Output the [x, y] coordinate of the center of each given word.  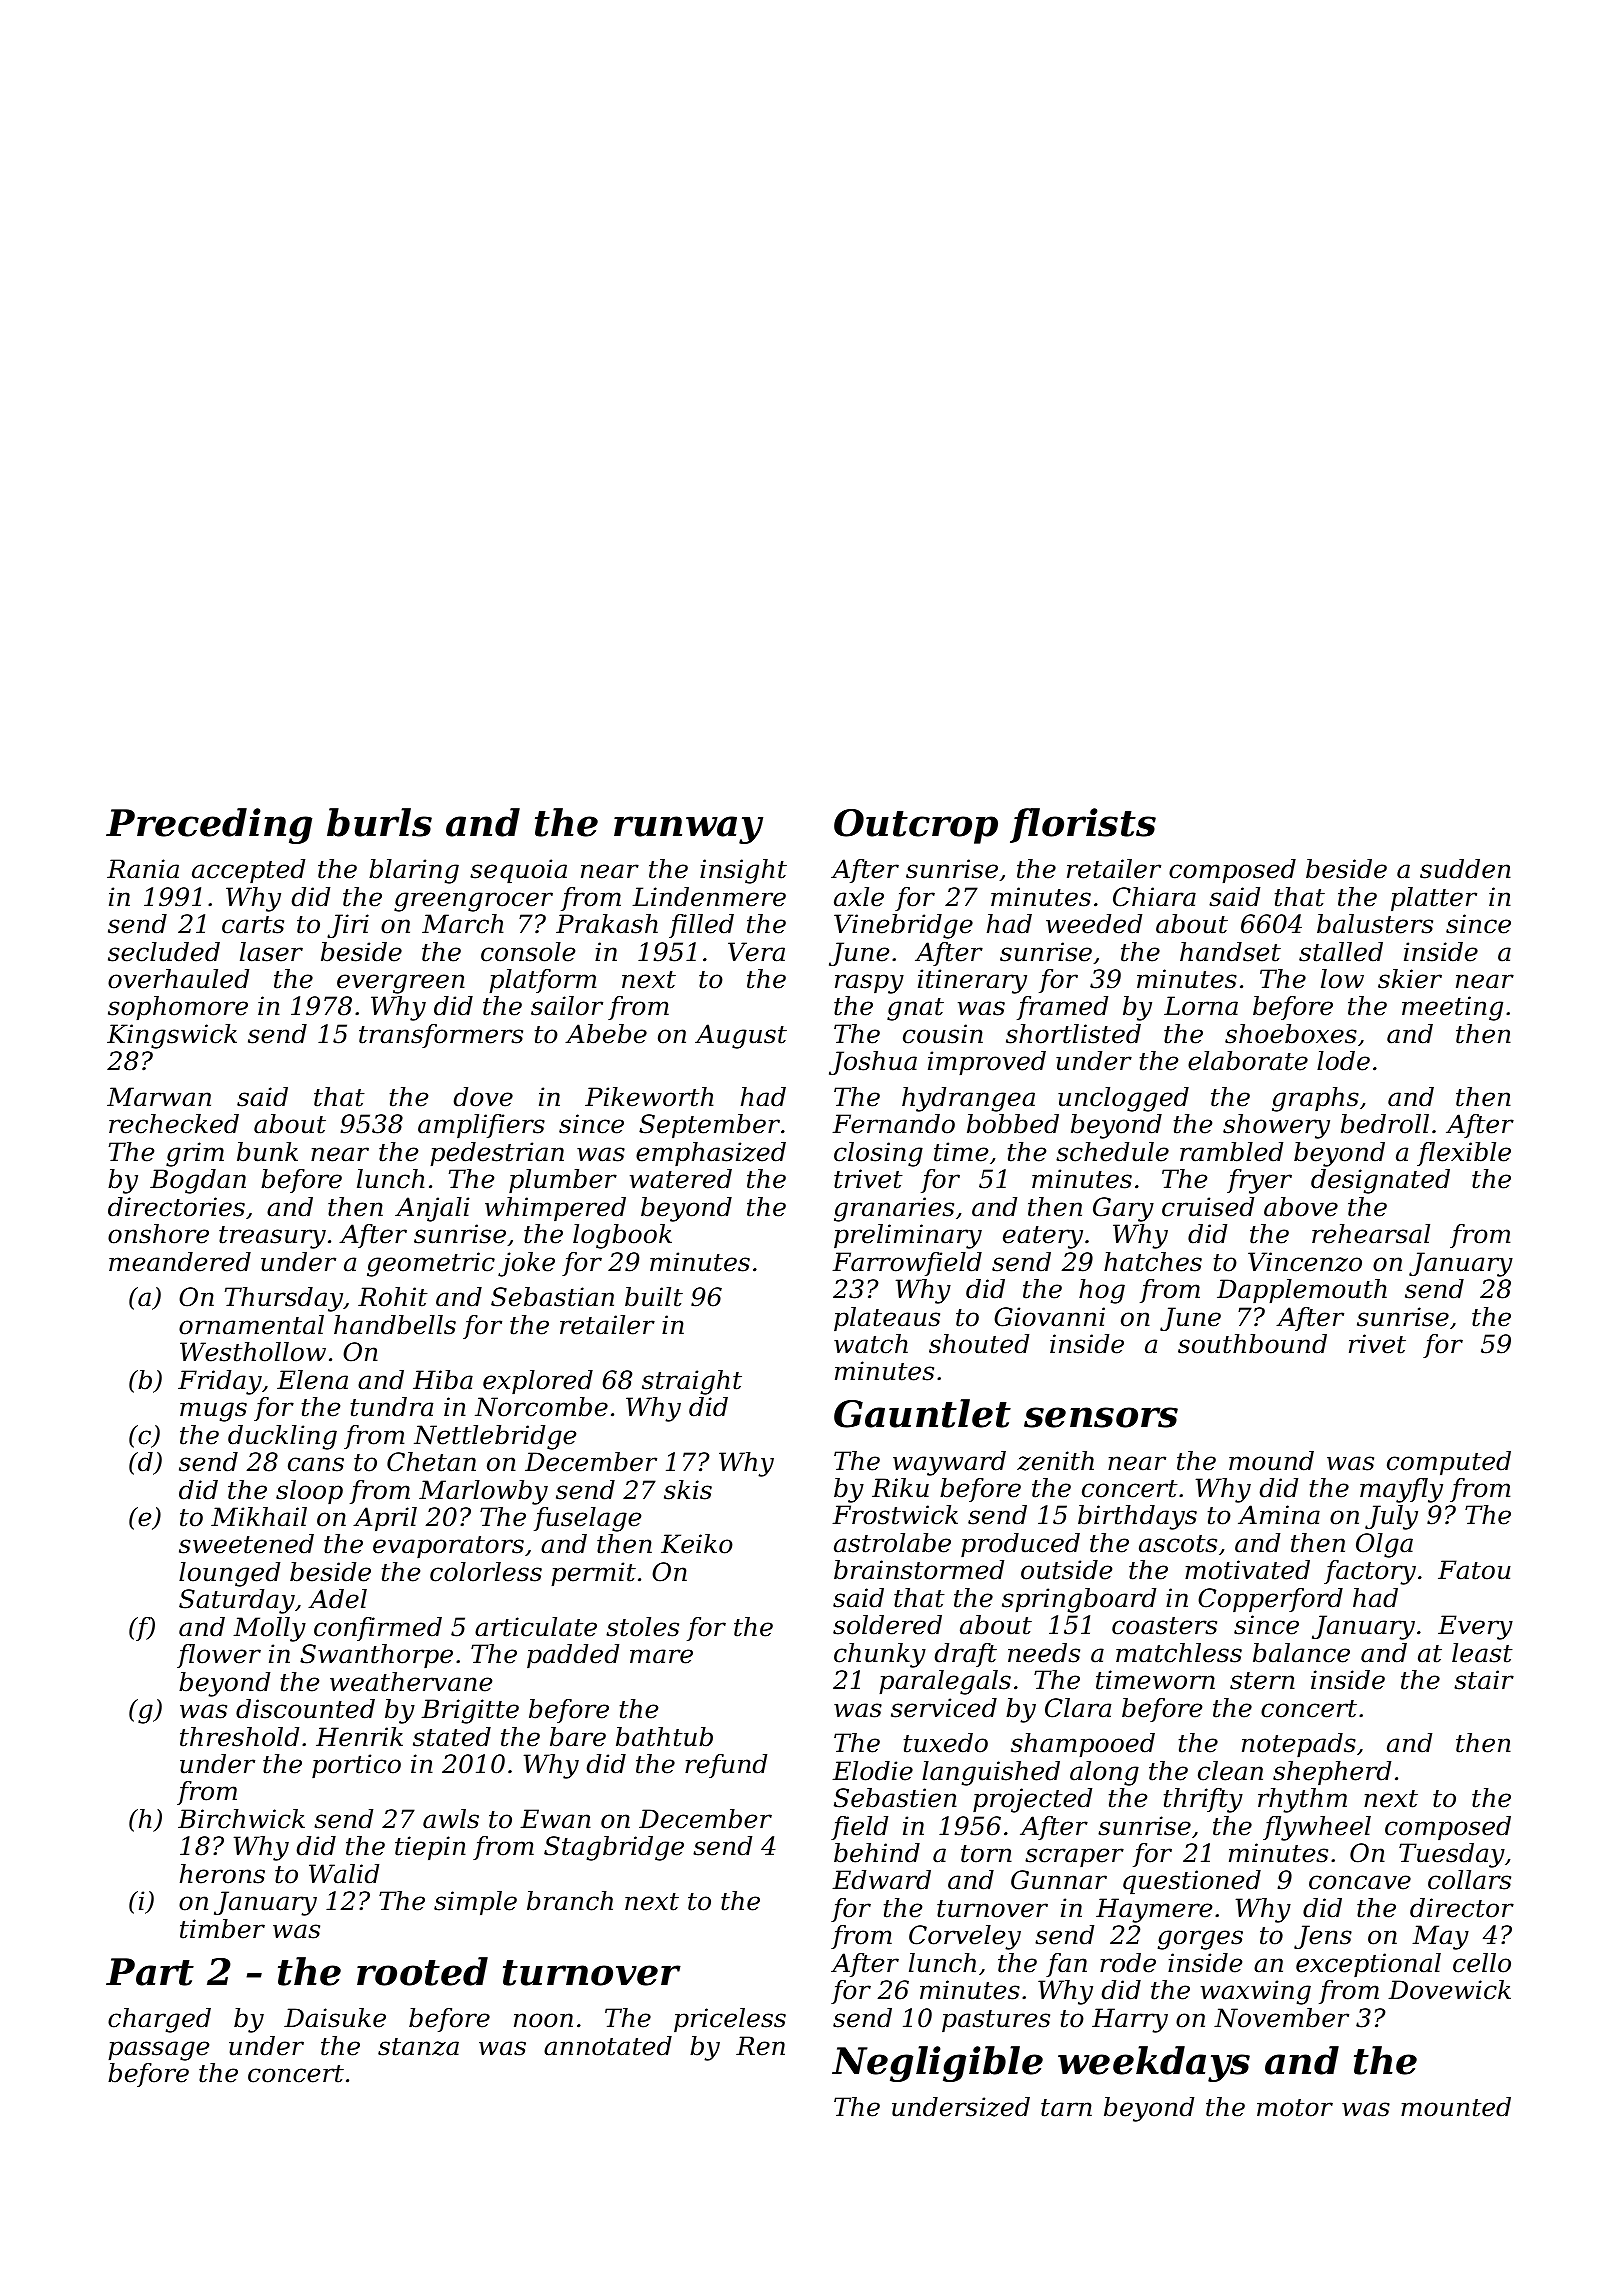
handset [1230, 952]
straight [692, 1382]
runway [688, 830]
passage [158, 2051]
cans [316, 1464]
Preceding [209, 826]
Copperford [1270, 1600]
